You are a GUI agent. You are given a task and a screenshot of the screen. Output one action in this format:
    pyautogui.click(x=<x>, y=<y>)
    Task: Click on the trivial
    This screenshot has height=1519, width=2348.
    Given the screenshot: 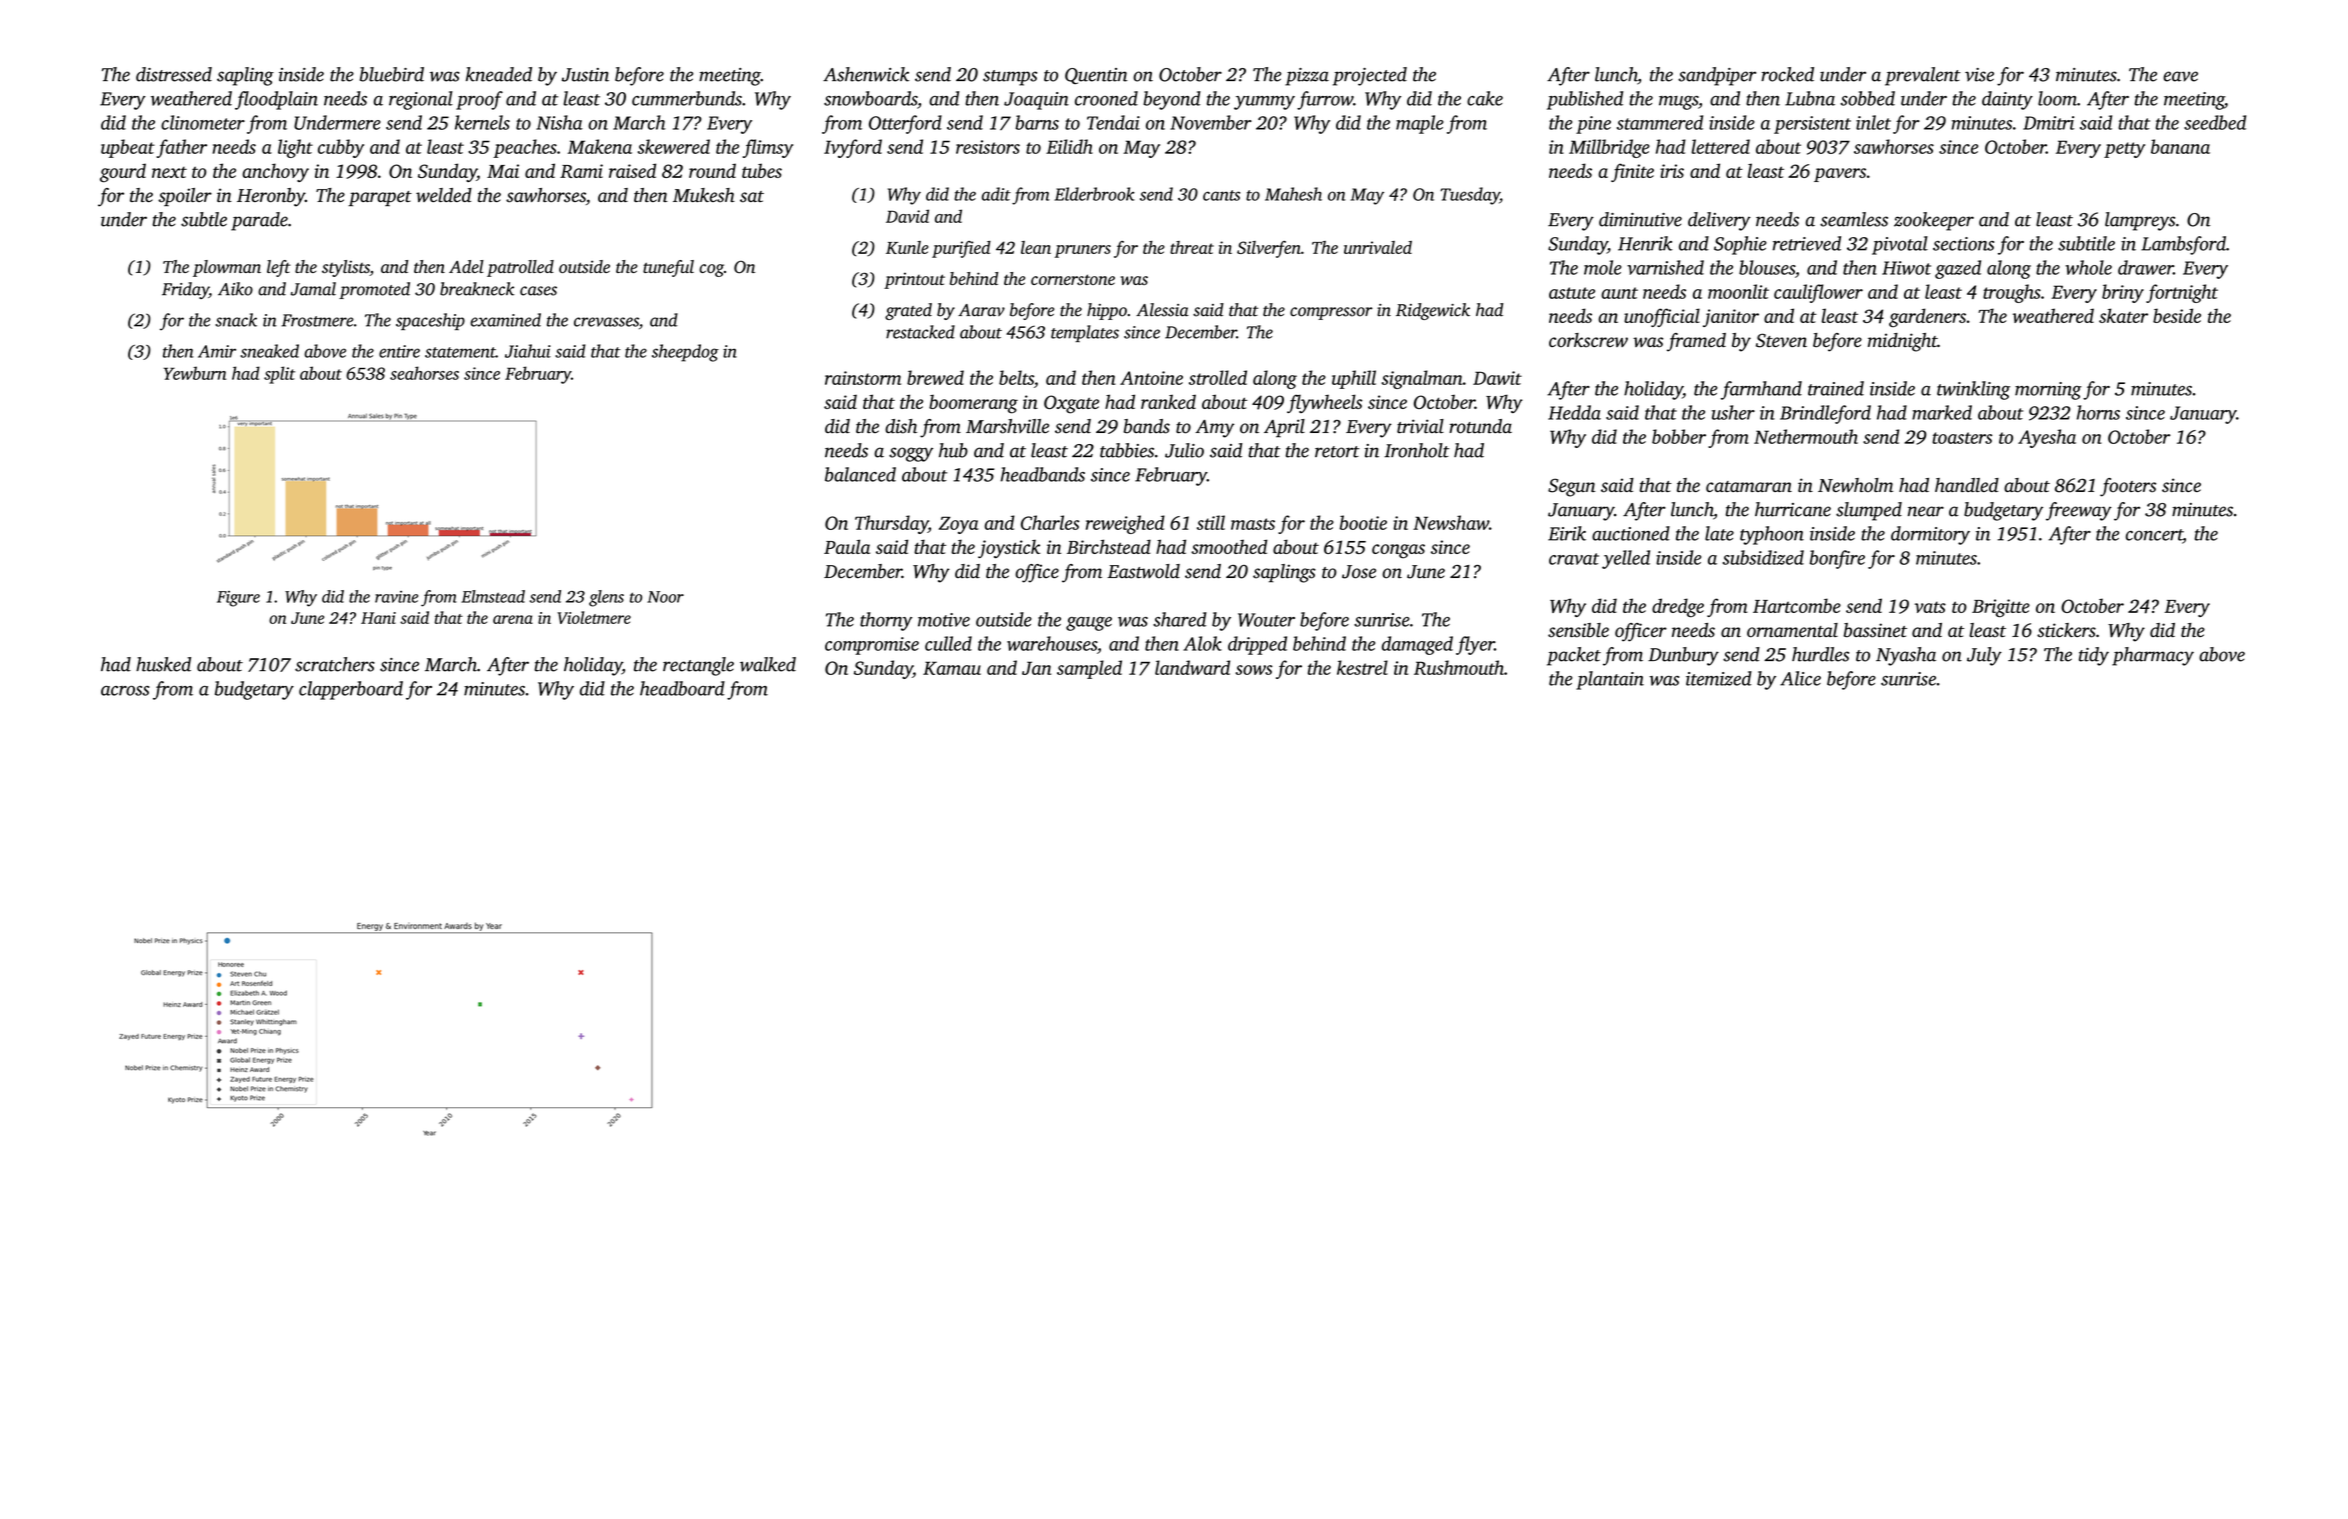 What is the action you would take?
    pyautogui.click(x=1420, y=426)
